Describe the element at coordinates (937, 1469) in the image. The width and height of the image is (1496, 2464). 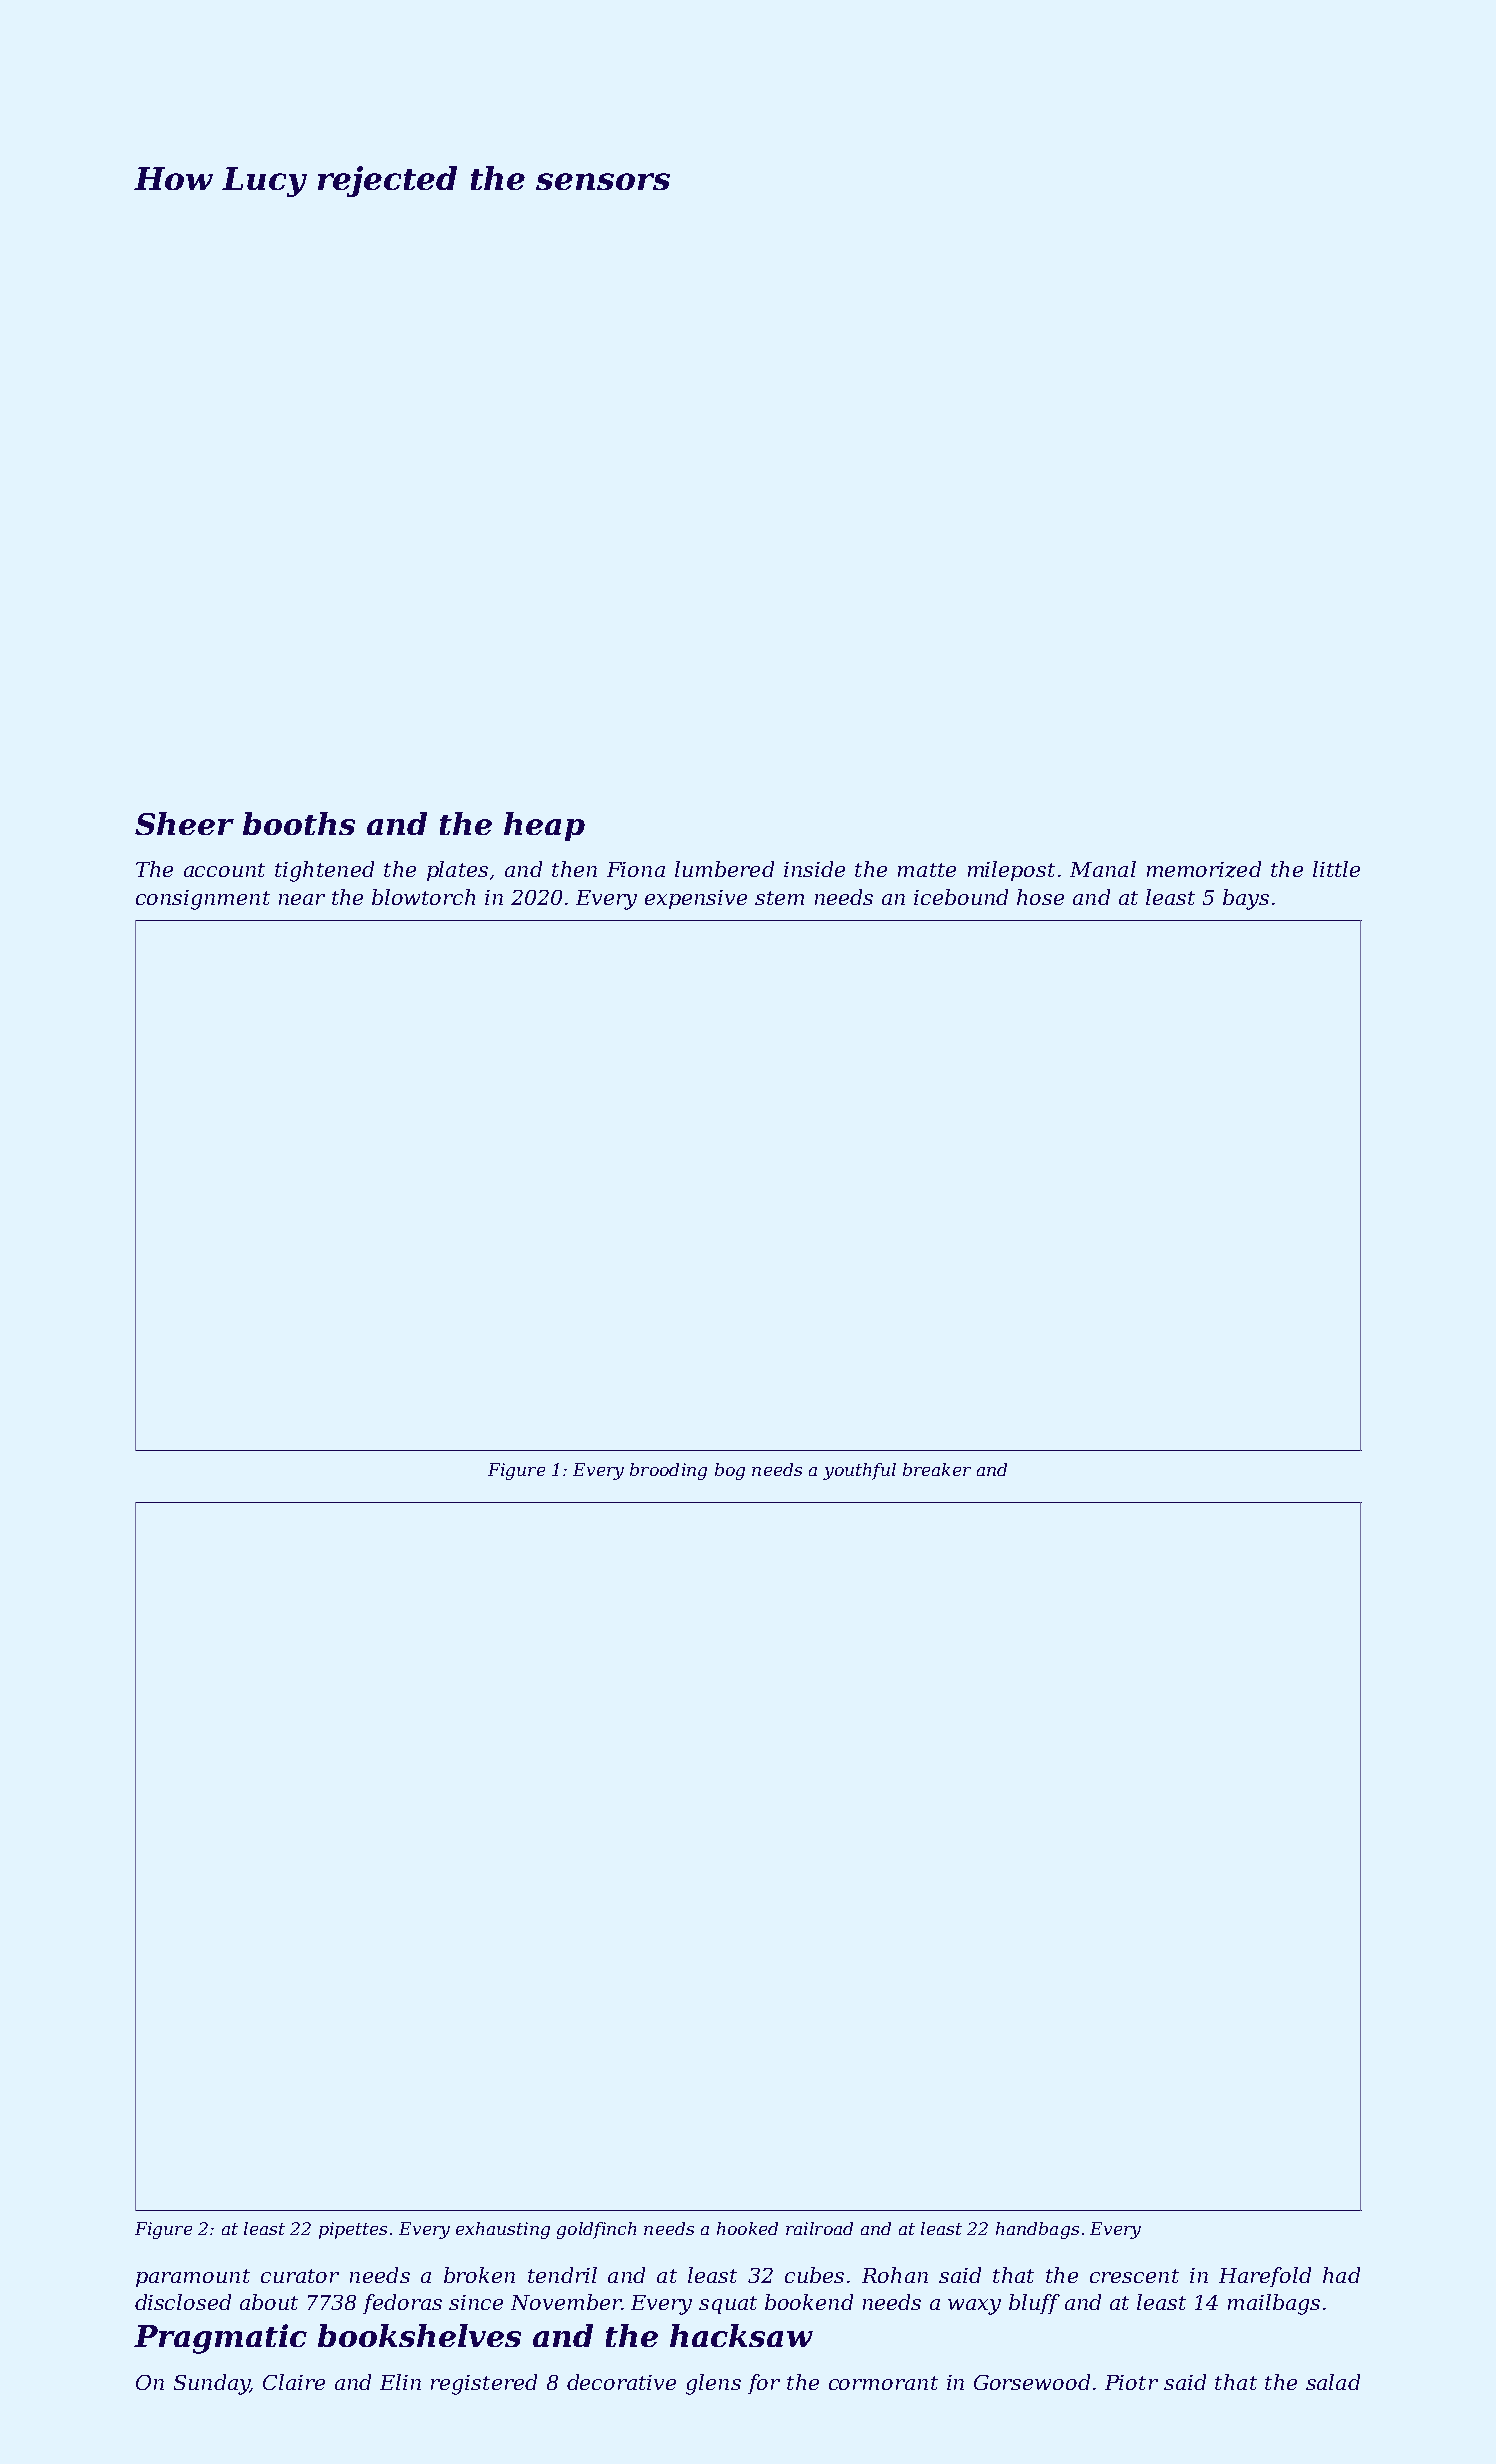
I see `breaker` at that location.
